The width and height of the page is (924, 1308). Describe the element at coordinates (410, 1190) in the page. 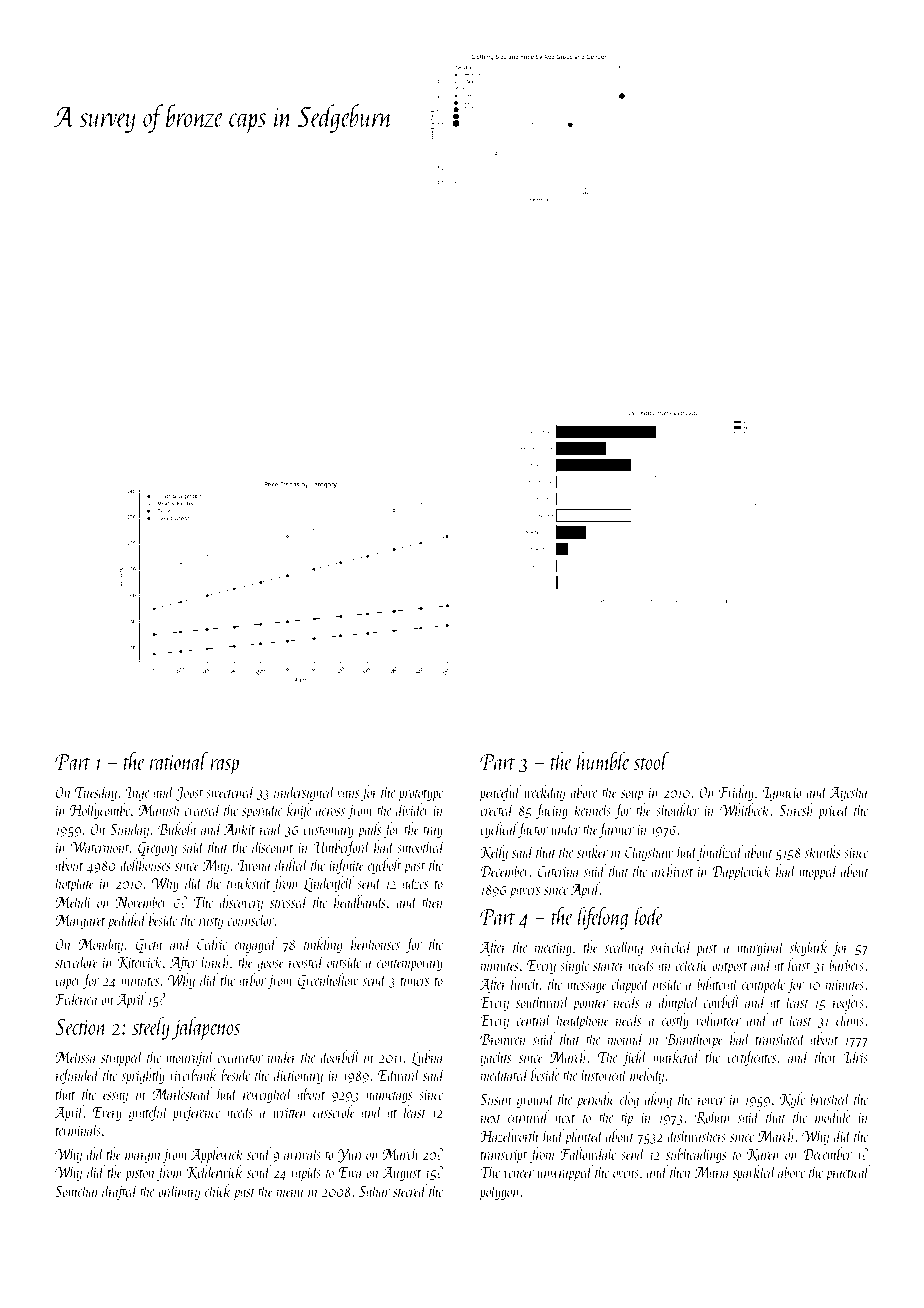

I see `steered` at that location.
